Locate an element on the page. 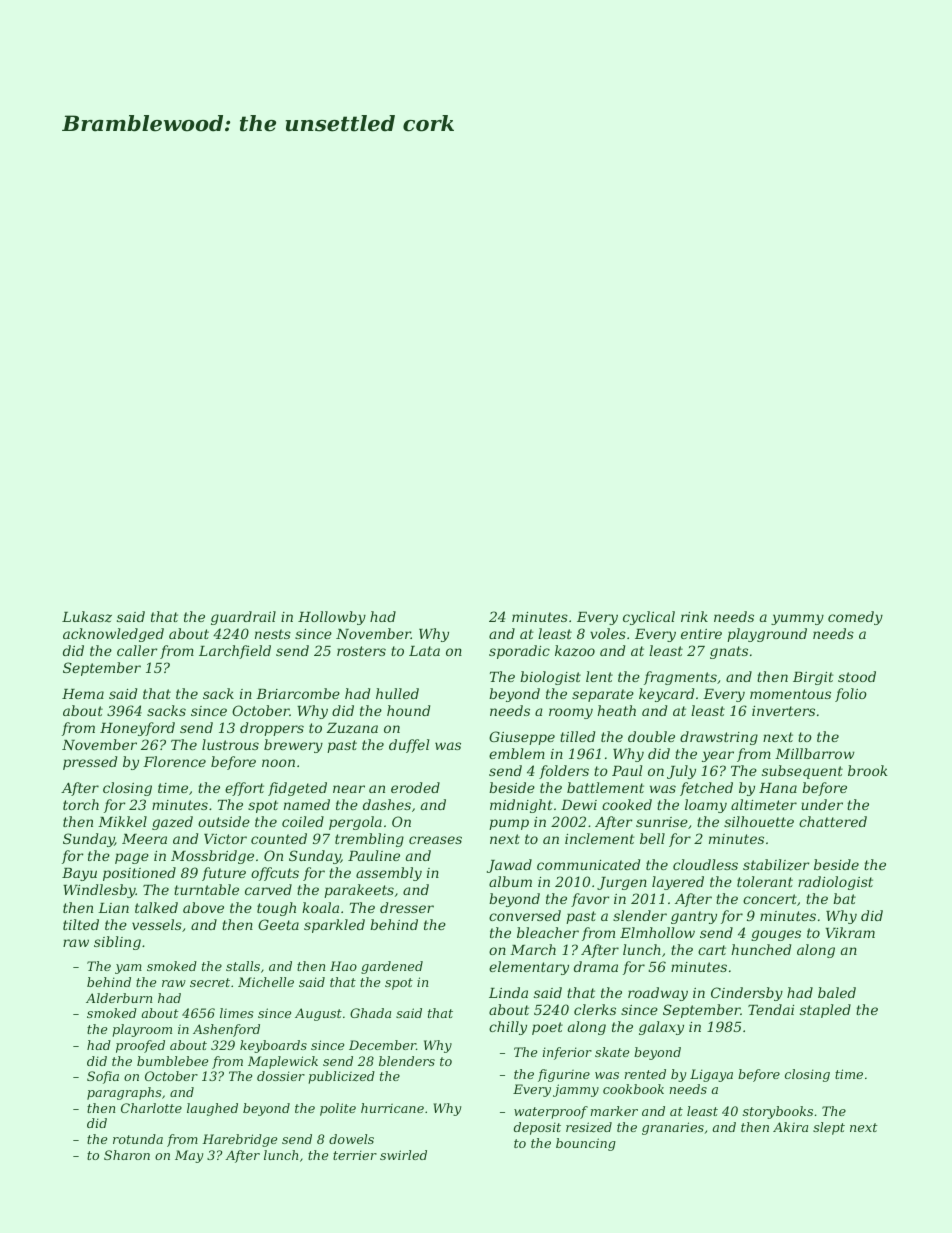  yam is located at coordinates (128, 969).
